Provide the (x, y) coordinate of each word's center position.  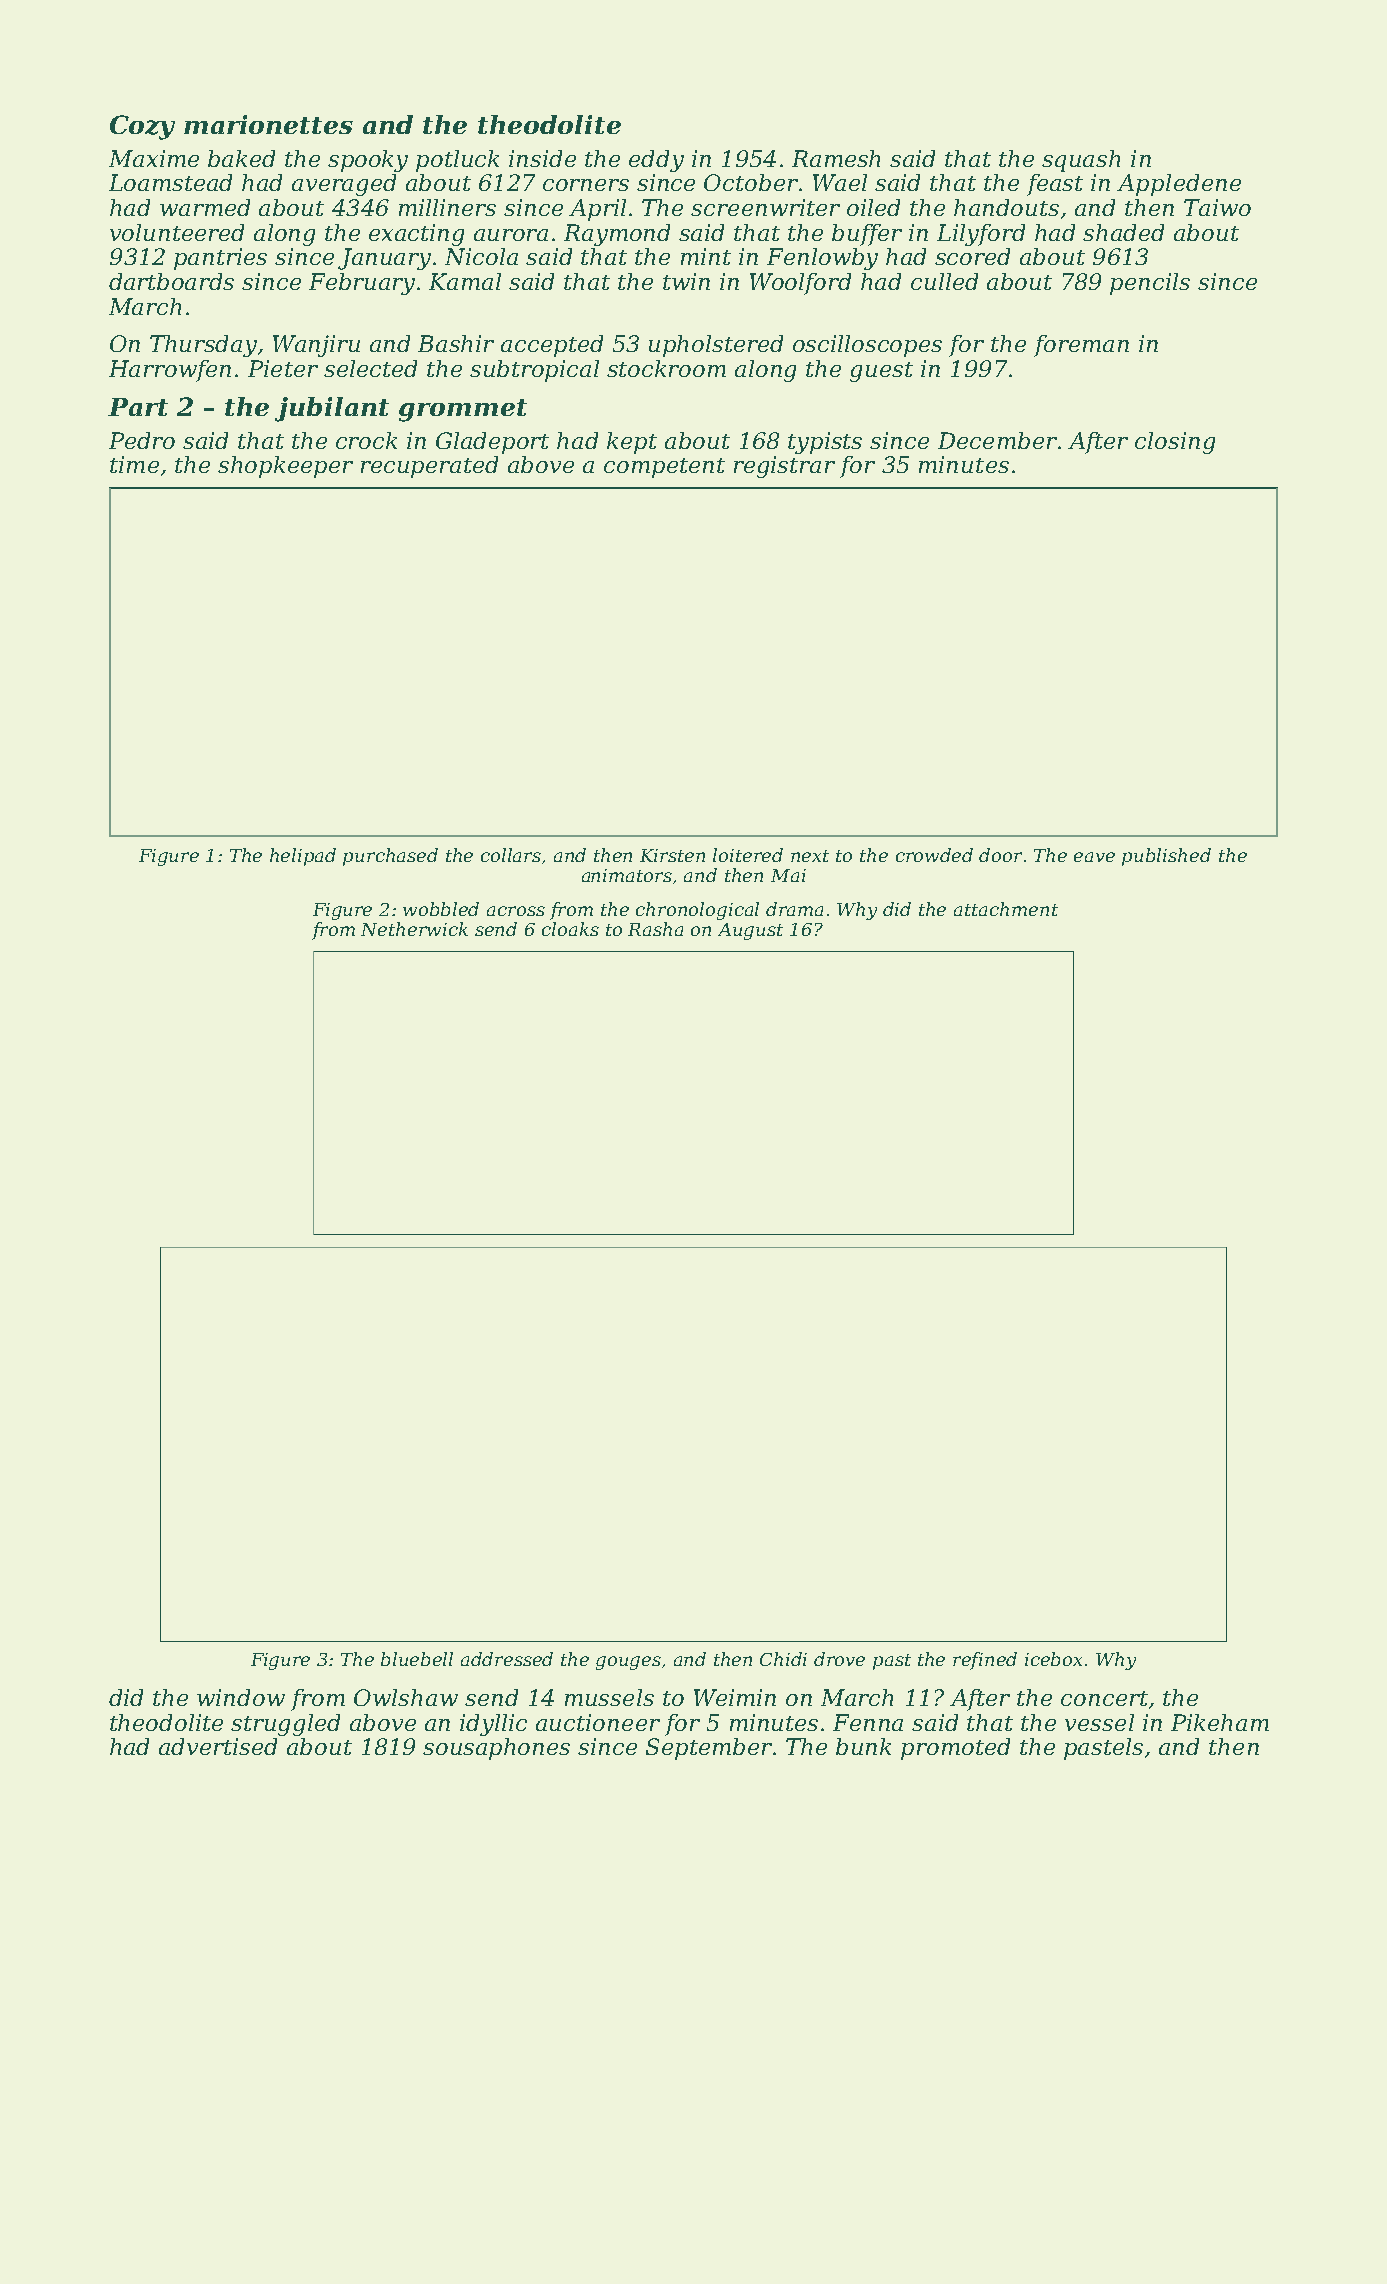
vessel (1099, 1722)
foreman (1081, 346)
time (134, 464)
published (1166, 857)
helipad (303, 857)
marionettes (268, 124)
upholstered (716, 346)
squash (1081, 161)
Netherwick (414, 929)
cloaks (570, 929)
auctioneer (598, 1722)
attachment (1006, 909)
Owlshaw (406, 1697)
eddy (656, 161)
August (750, 931)
